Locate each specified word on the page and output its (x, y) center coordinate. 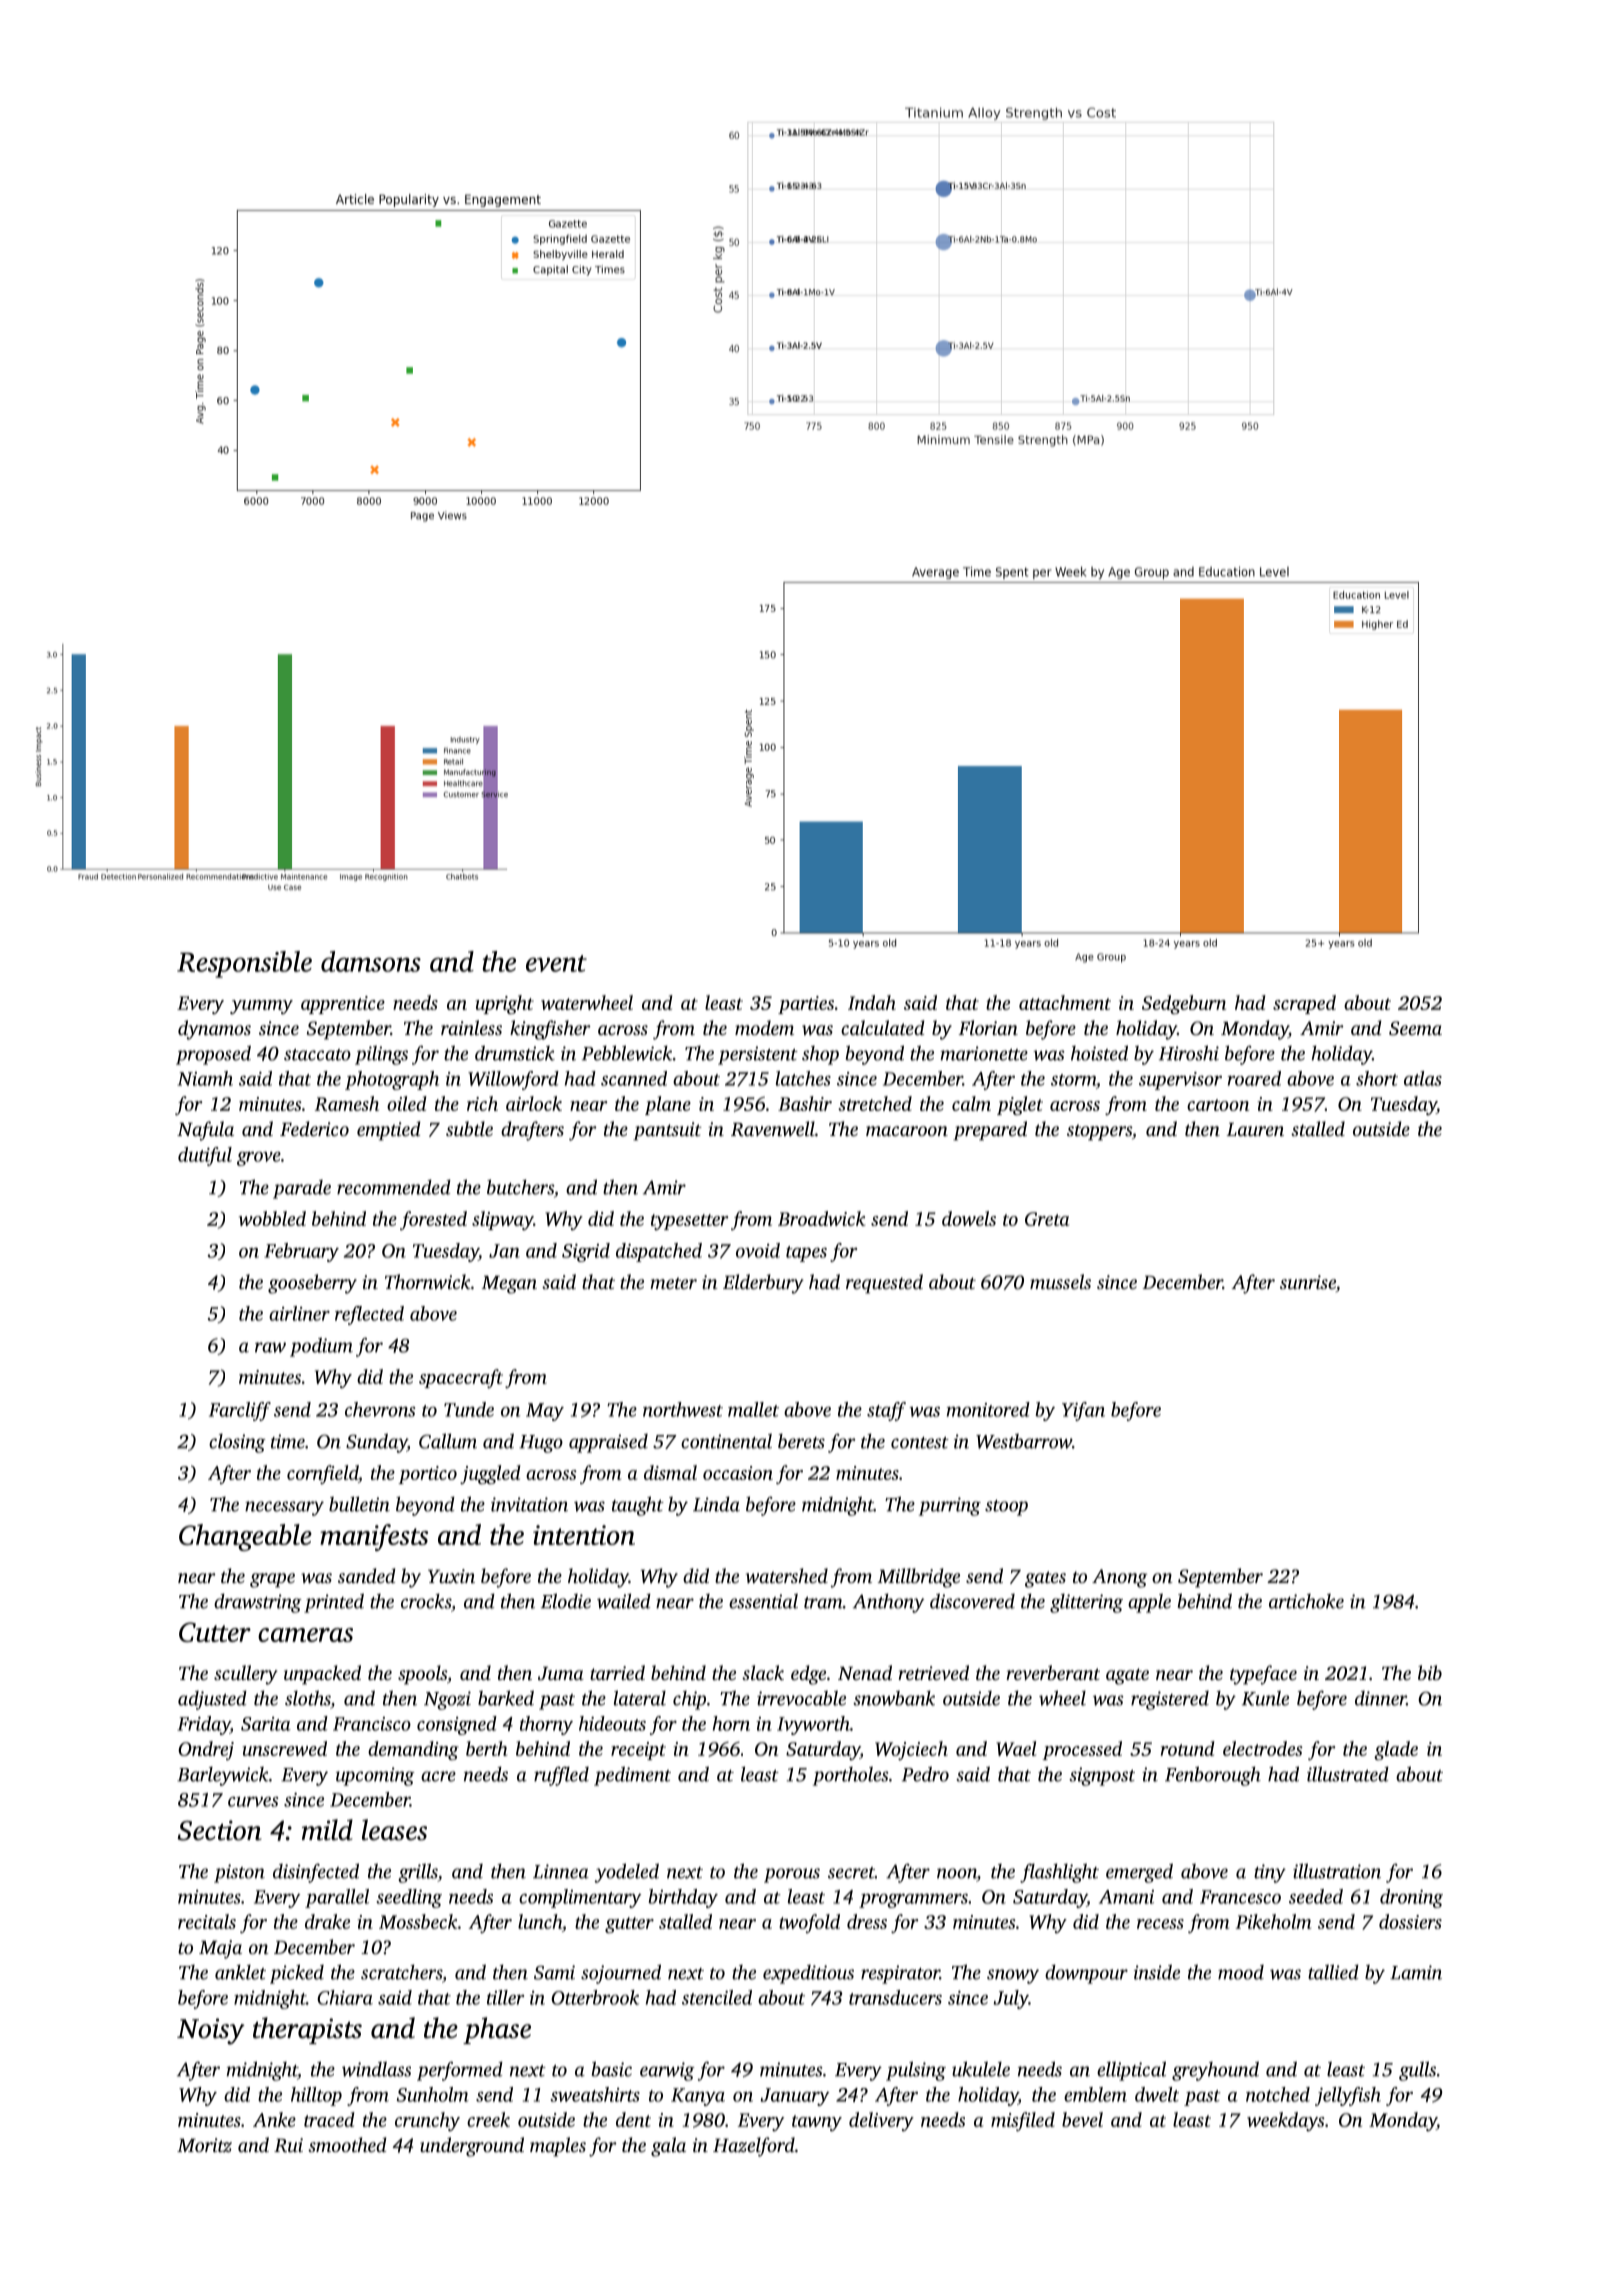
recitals (207, 1921)
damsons (371, 961)
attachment (1065, 1002)
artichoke (1306, 1601)
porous (792, 1875)
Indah (872, 1002)
